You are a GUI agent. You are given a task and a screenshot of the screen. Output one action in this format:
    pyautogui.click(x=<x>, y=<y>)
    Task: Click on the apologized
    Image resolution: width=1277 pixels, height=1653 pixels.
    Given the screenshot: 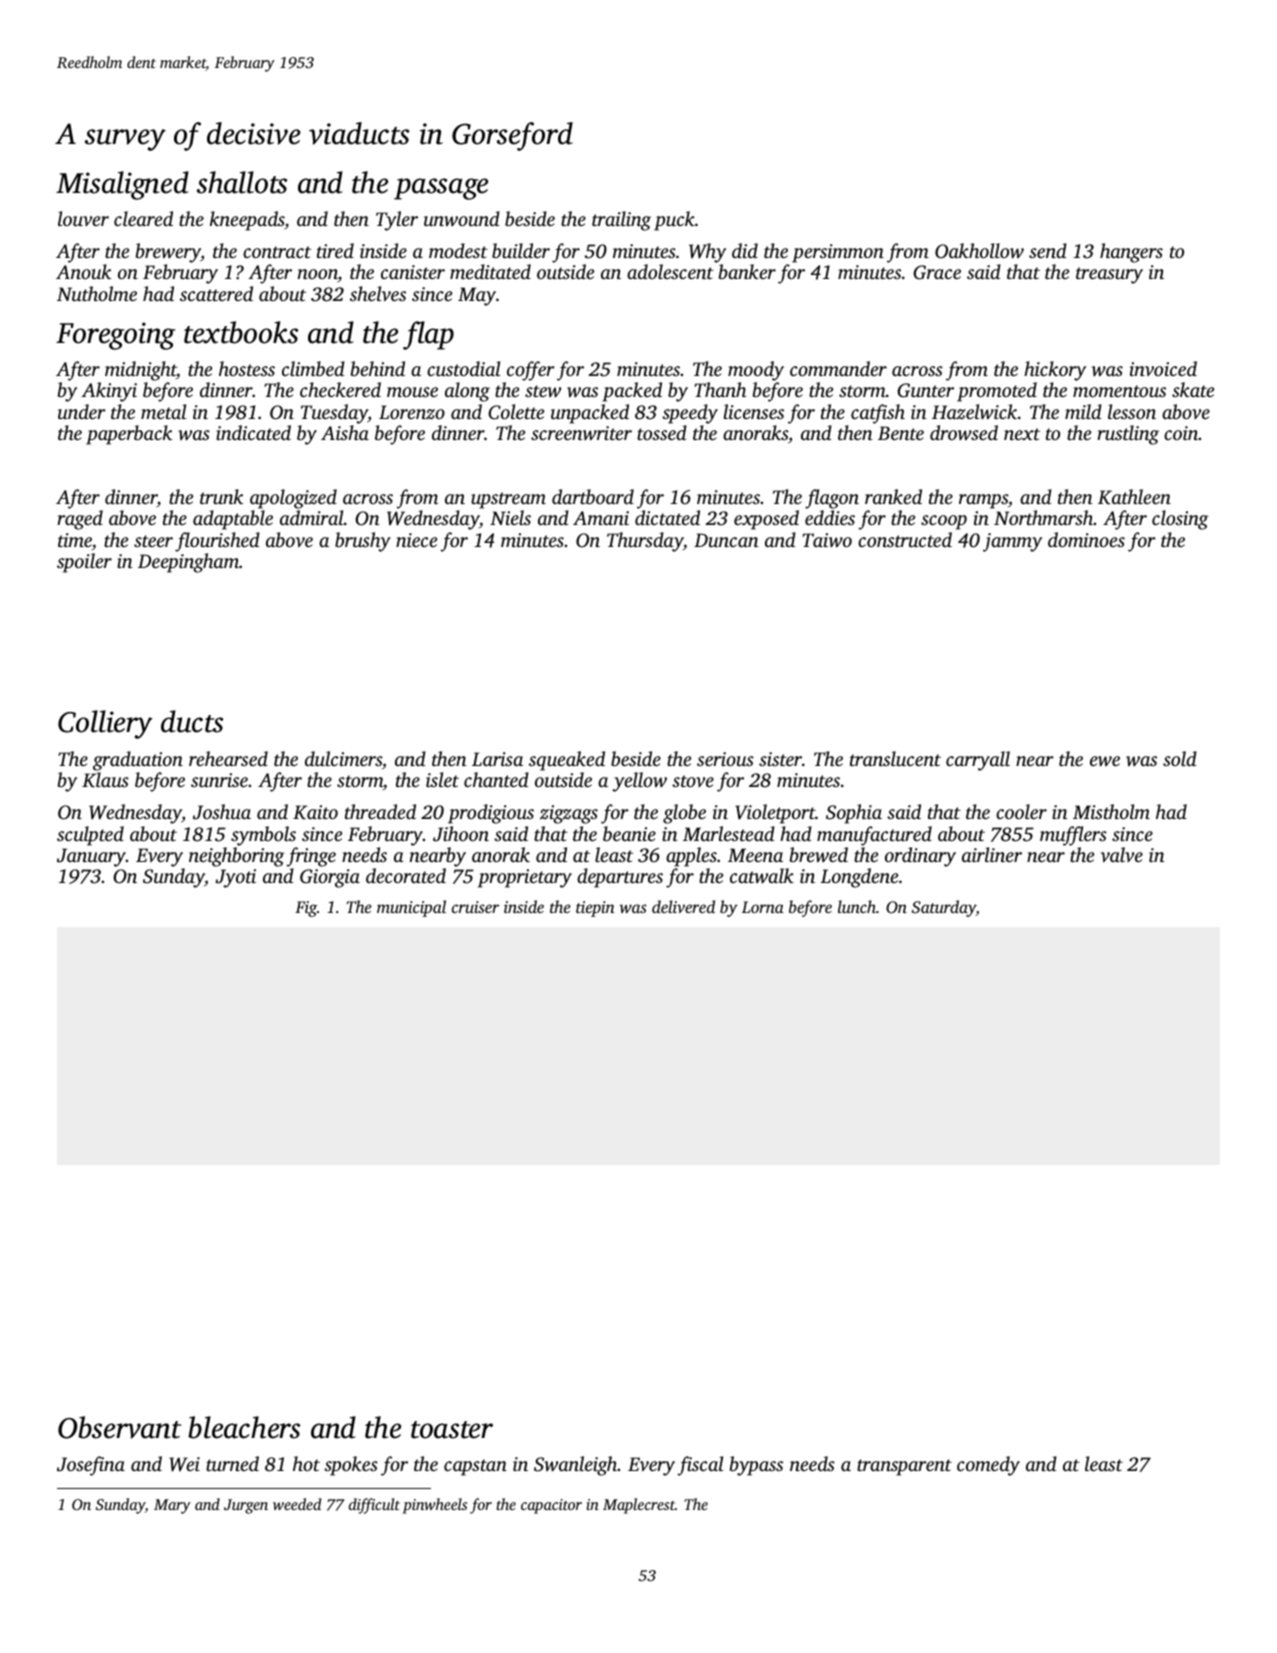 What is the action you would take?
    pyautogui.click(x=293, y=499)
